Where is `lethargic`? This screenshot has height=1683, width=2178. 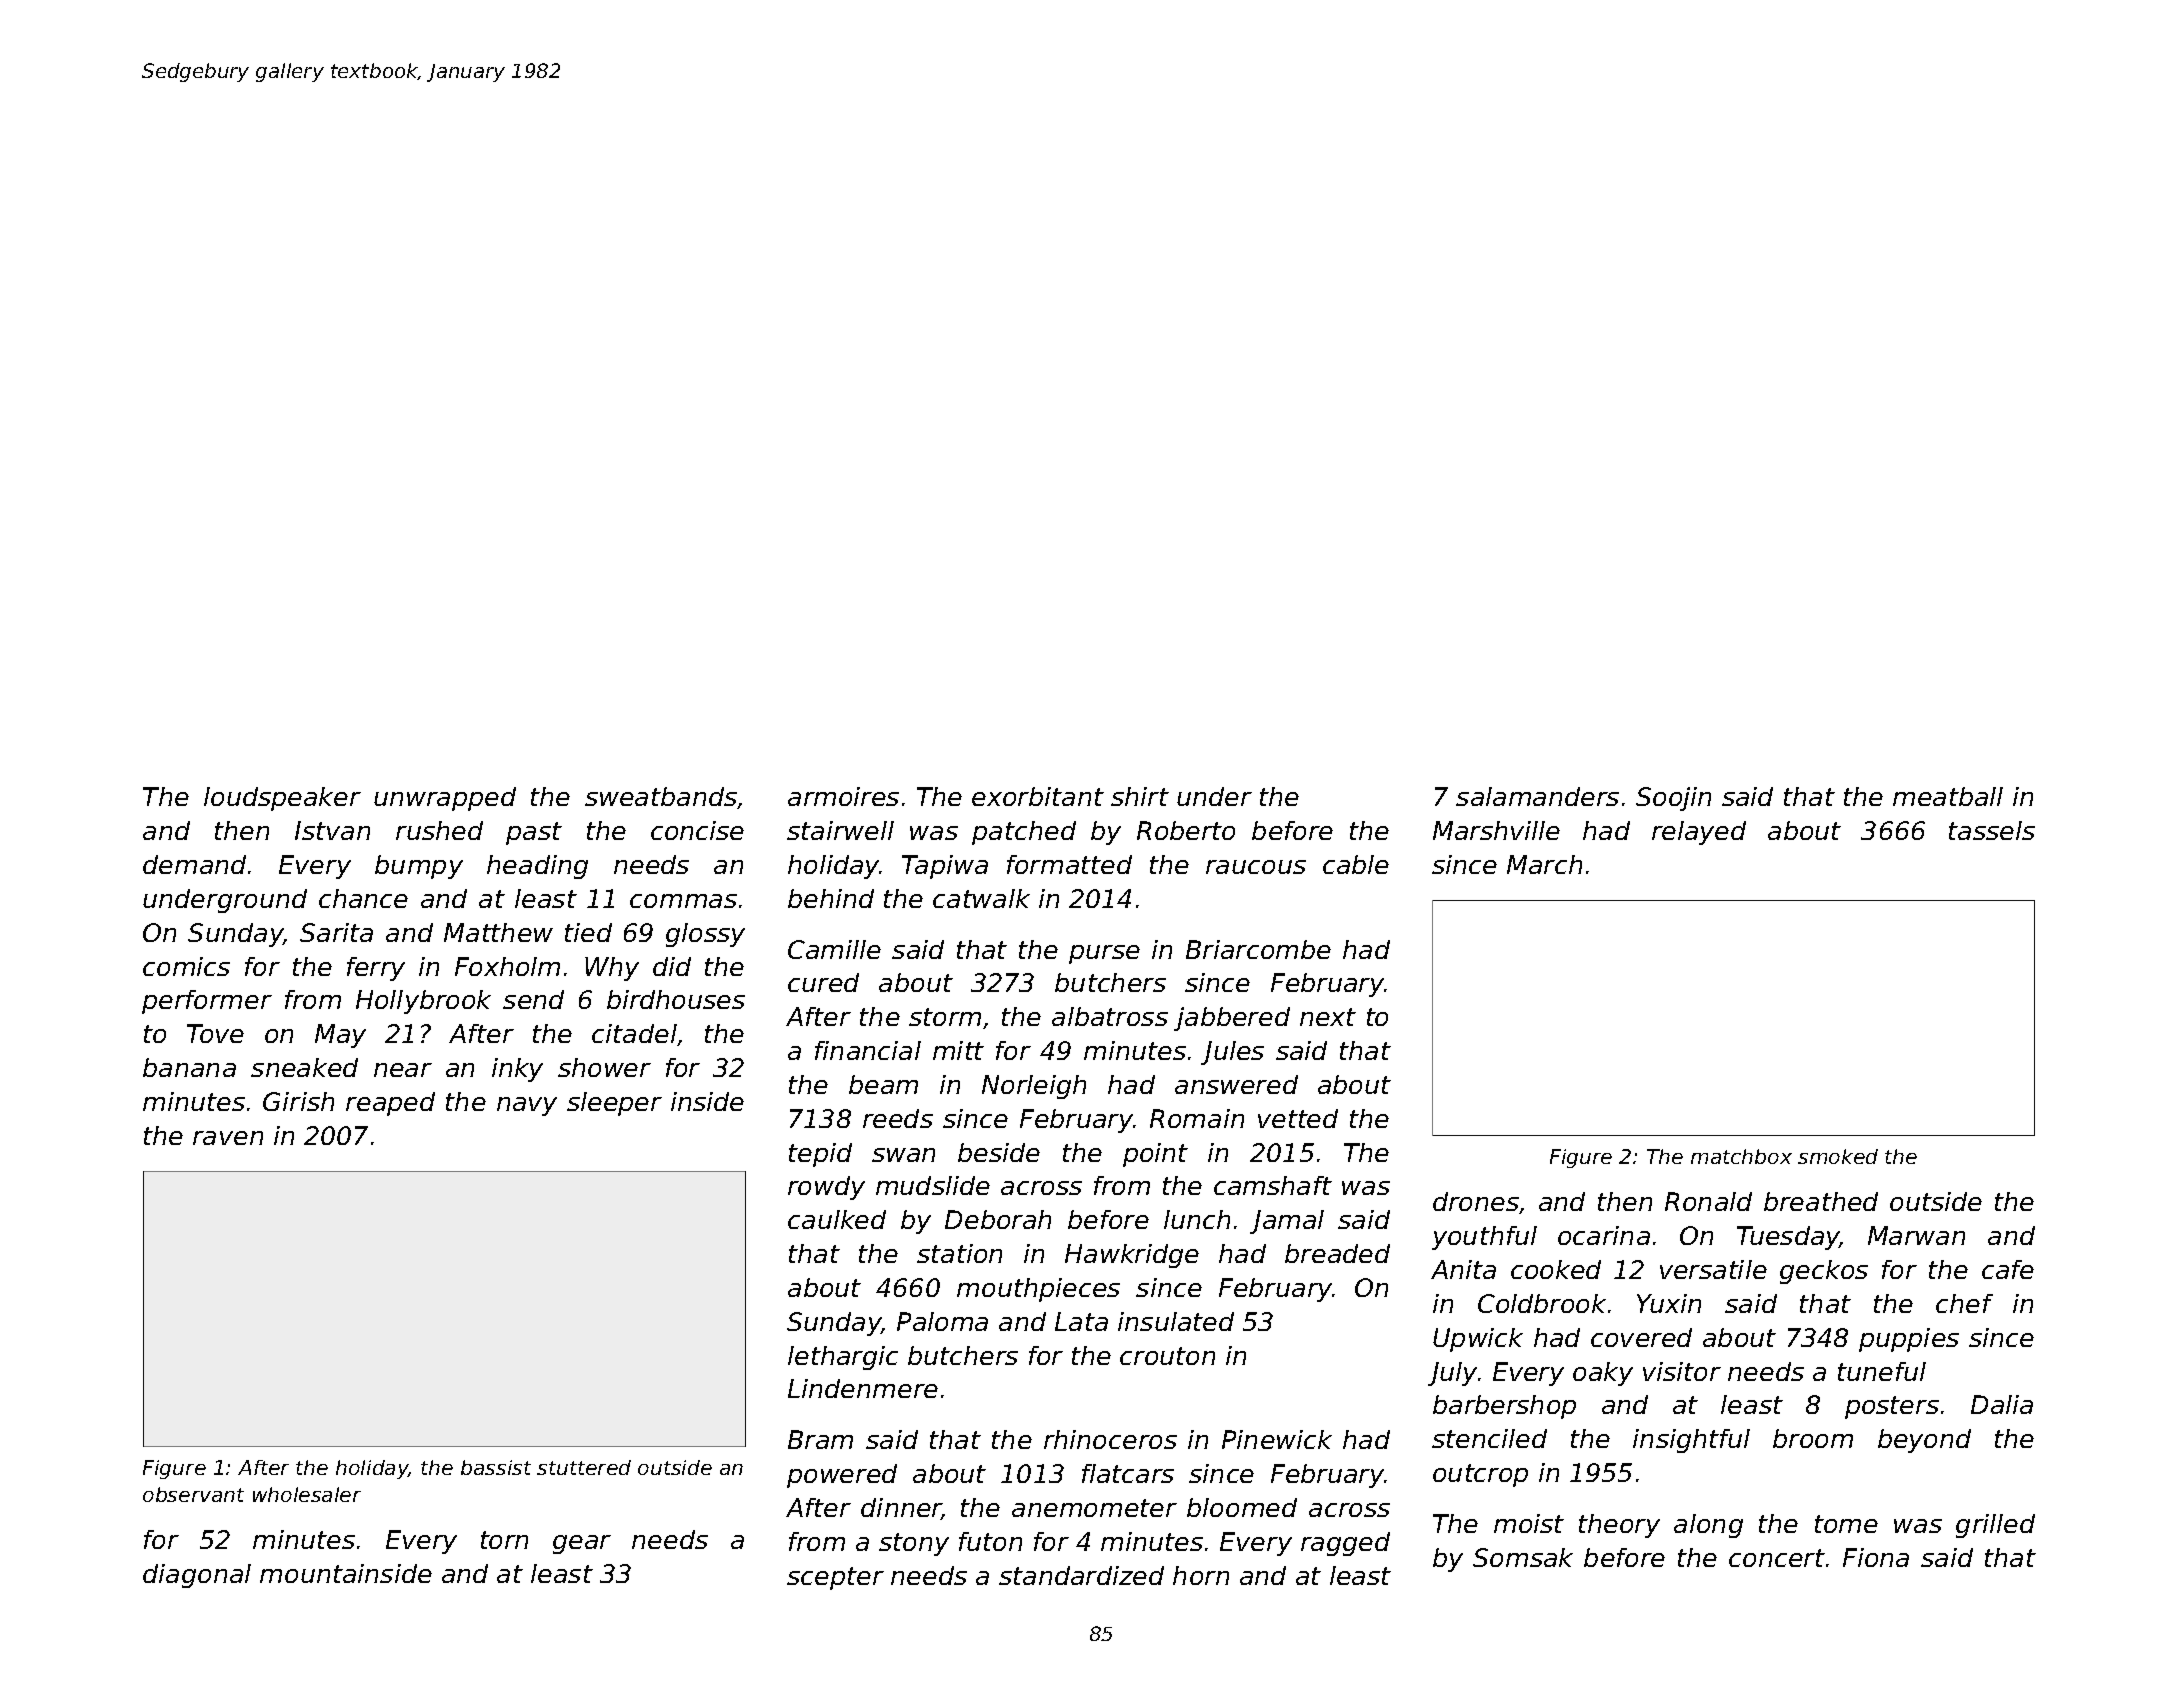 lethargic is located at coordinates (843, 1358).
